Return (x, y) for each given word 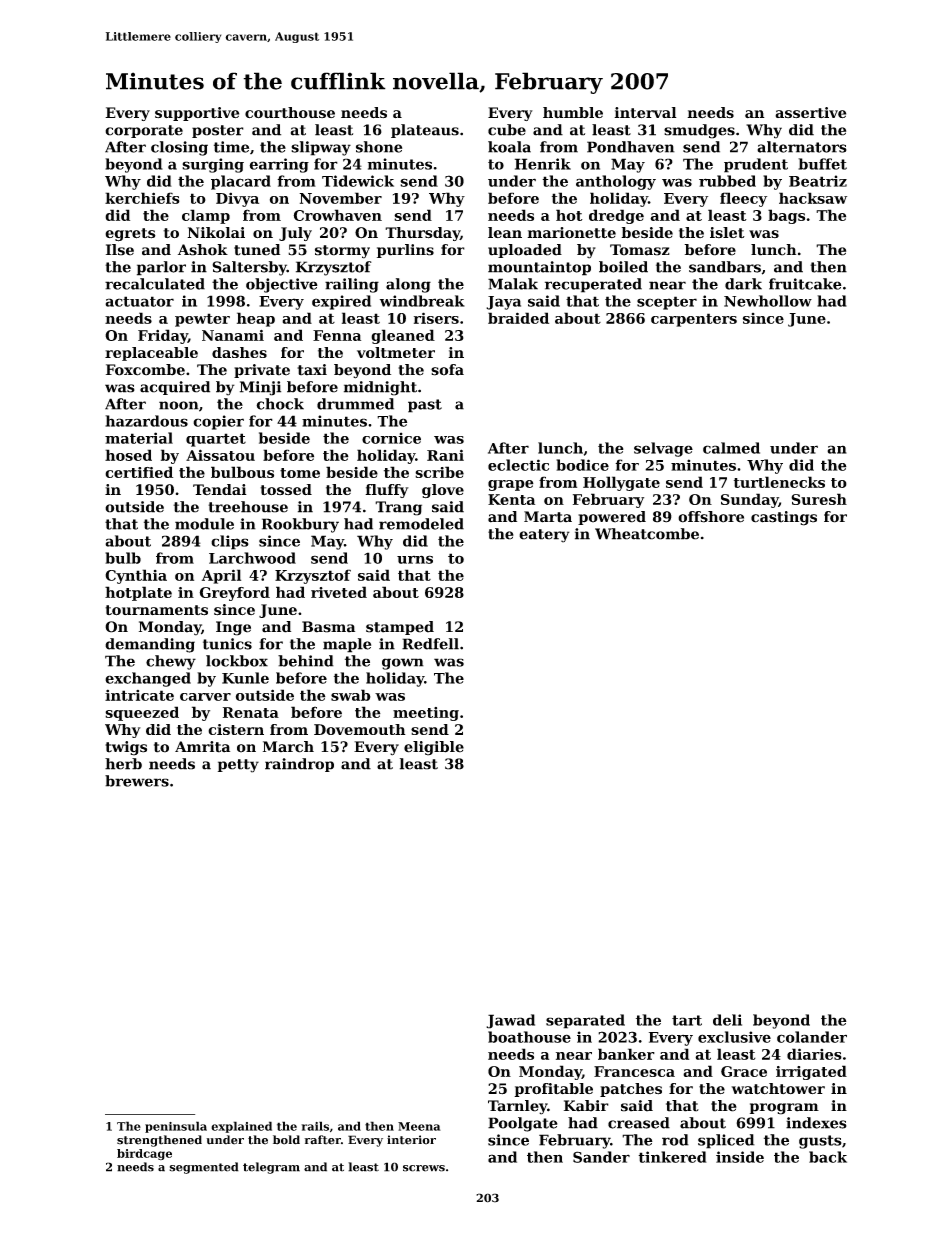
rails (315, 1126)
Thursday (422, 234)
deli (727, 1020)
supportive (197, 114)
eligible (434, 748)
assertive (810, 112)
